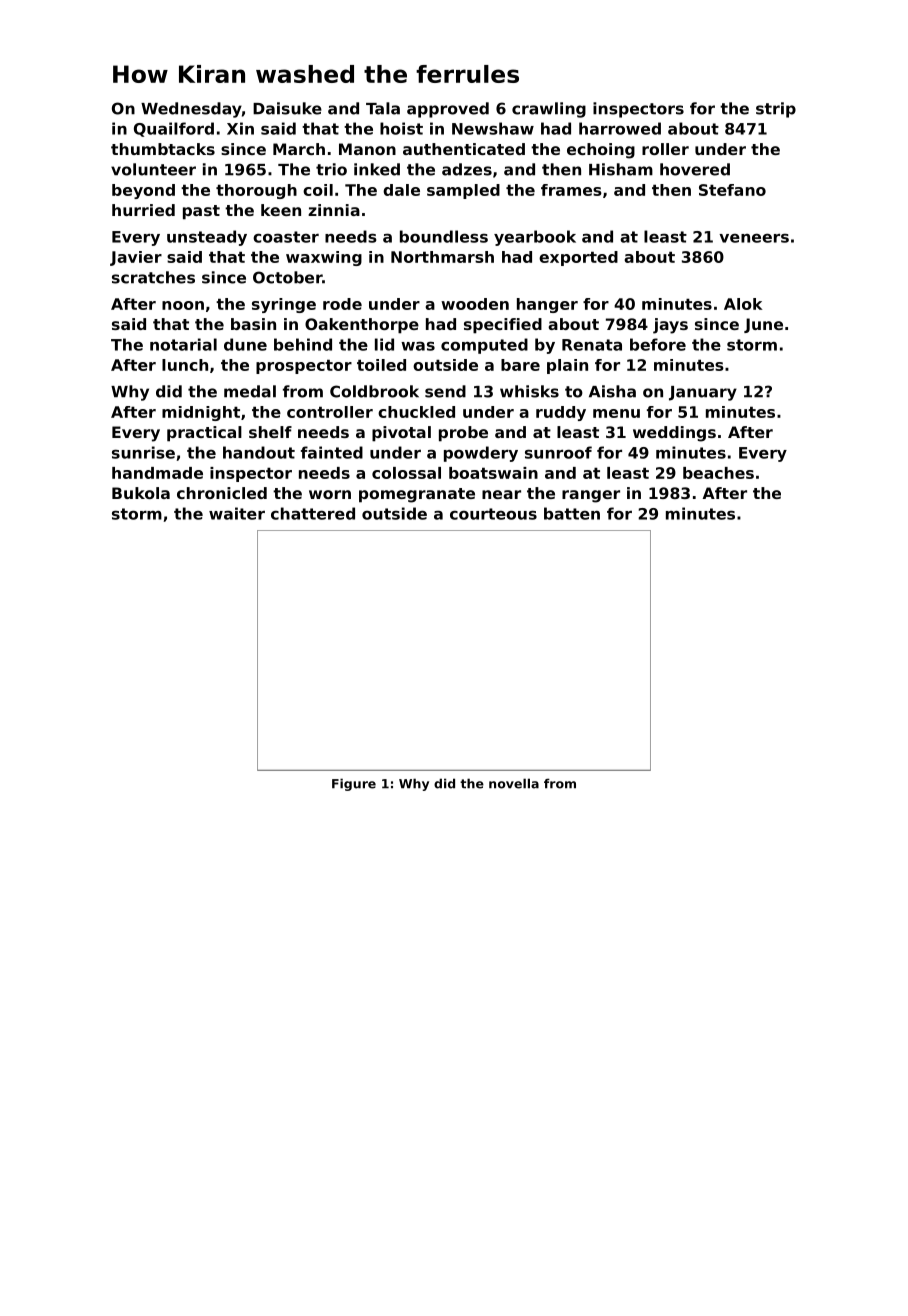  I want to click on basin, so click(253, 324).
